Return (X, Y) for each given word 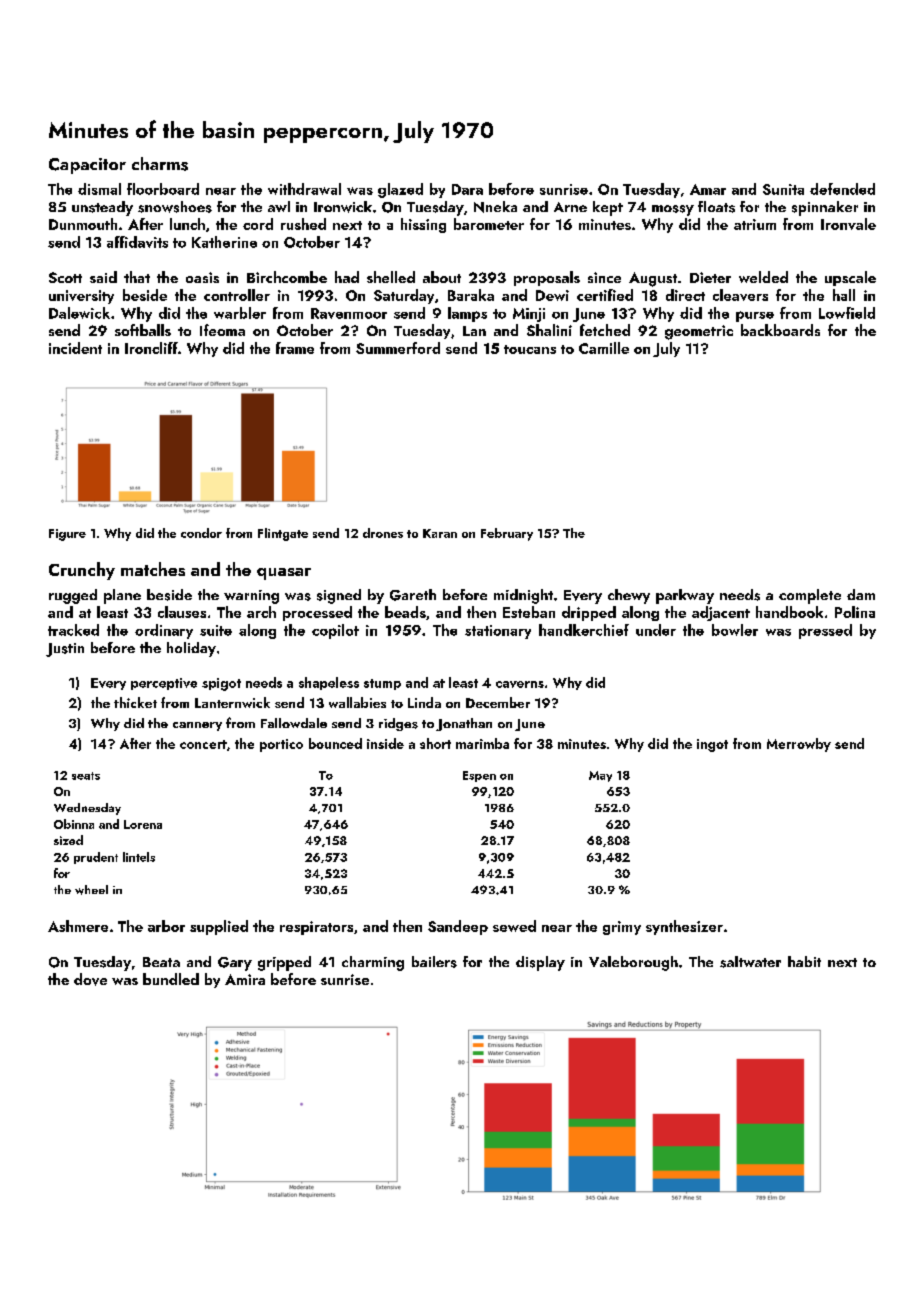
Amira (245, 979)
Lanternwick (232, 702)
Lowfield (847, 313)
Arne (570, 207)
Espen (479, 776)
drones (383, 533)
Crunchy (82, 571)
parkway (685, 596)
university (81, 297)
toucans (530, 349)
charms (160, 164)
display (540, 963)
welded (763, 277)
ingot (712, 745)
